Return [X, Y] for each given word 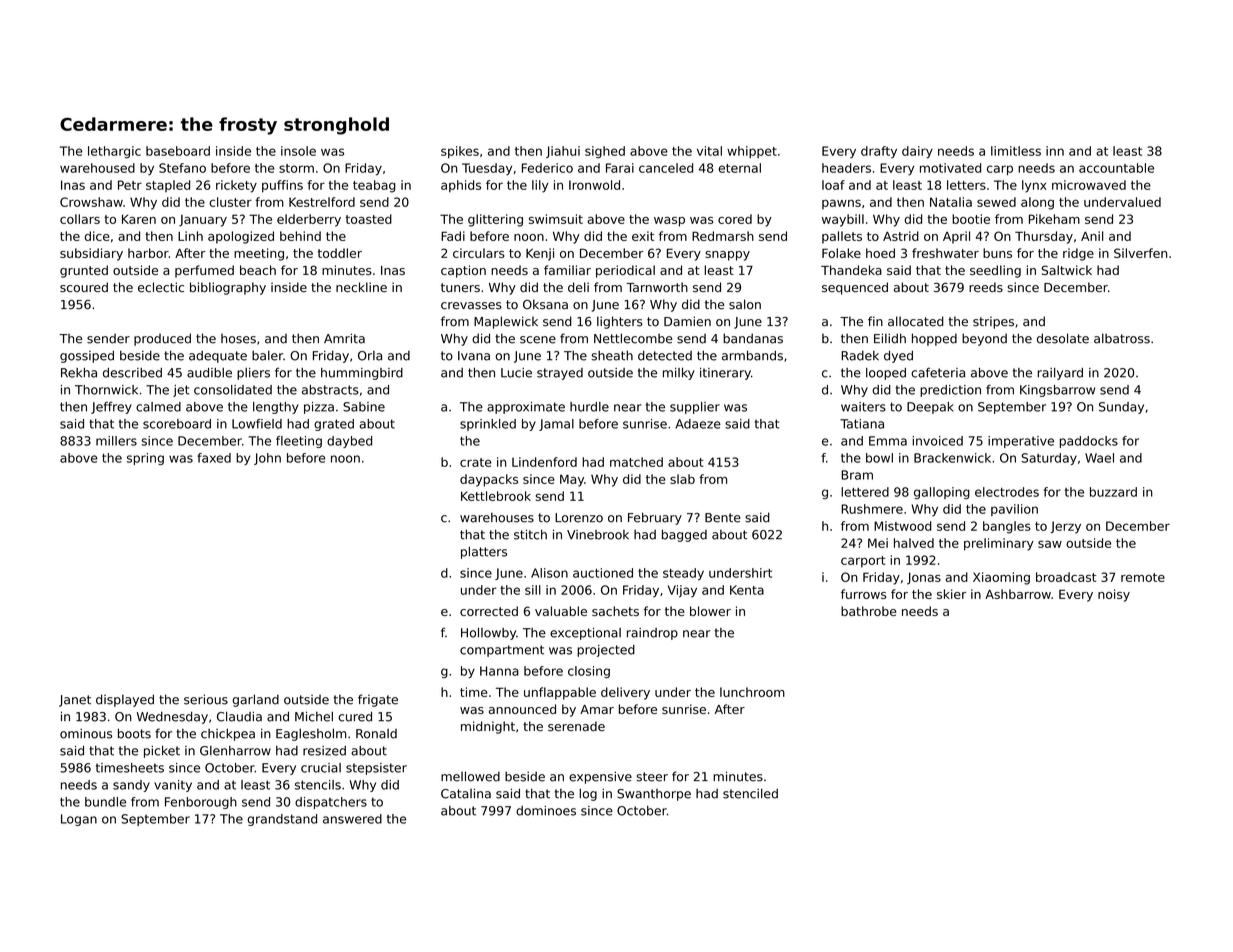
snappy [727, 256]
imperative [1021, 442]
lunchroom [752, 692]
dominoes [546, 811]
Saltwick [1066, 270]
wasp [669, 222]
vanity [173, 786]
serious [206, 699]
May [572, 480]
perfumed [204, 271]
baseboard [178, 151]
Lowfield [257, 424]
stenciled [750, 794]
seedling [995, 271]
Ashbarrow [1018, 594]
